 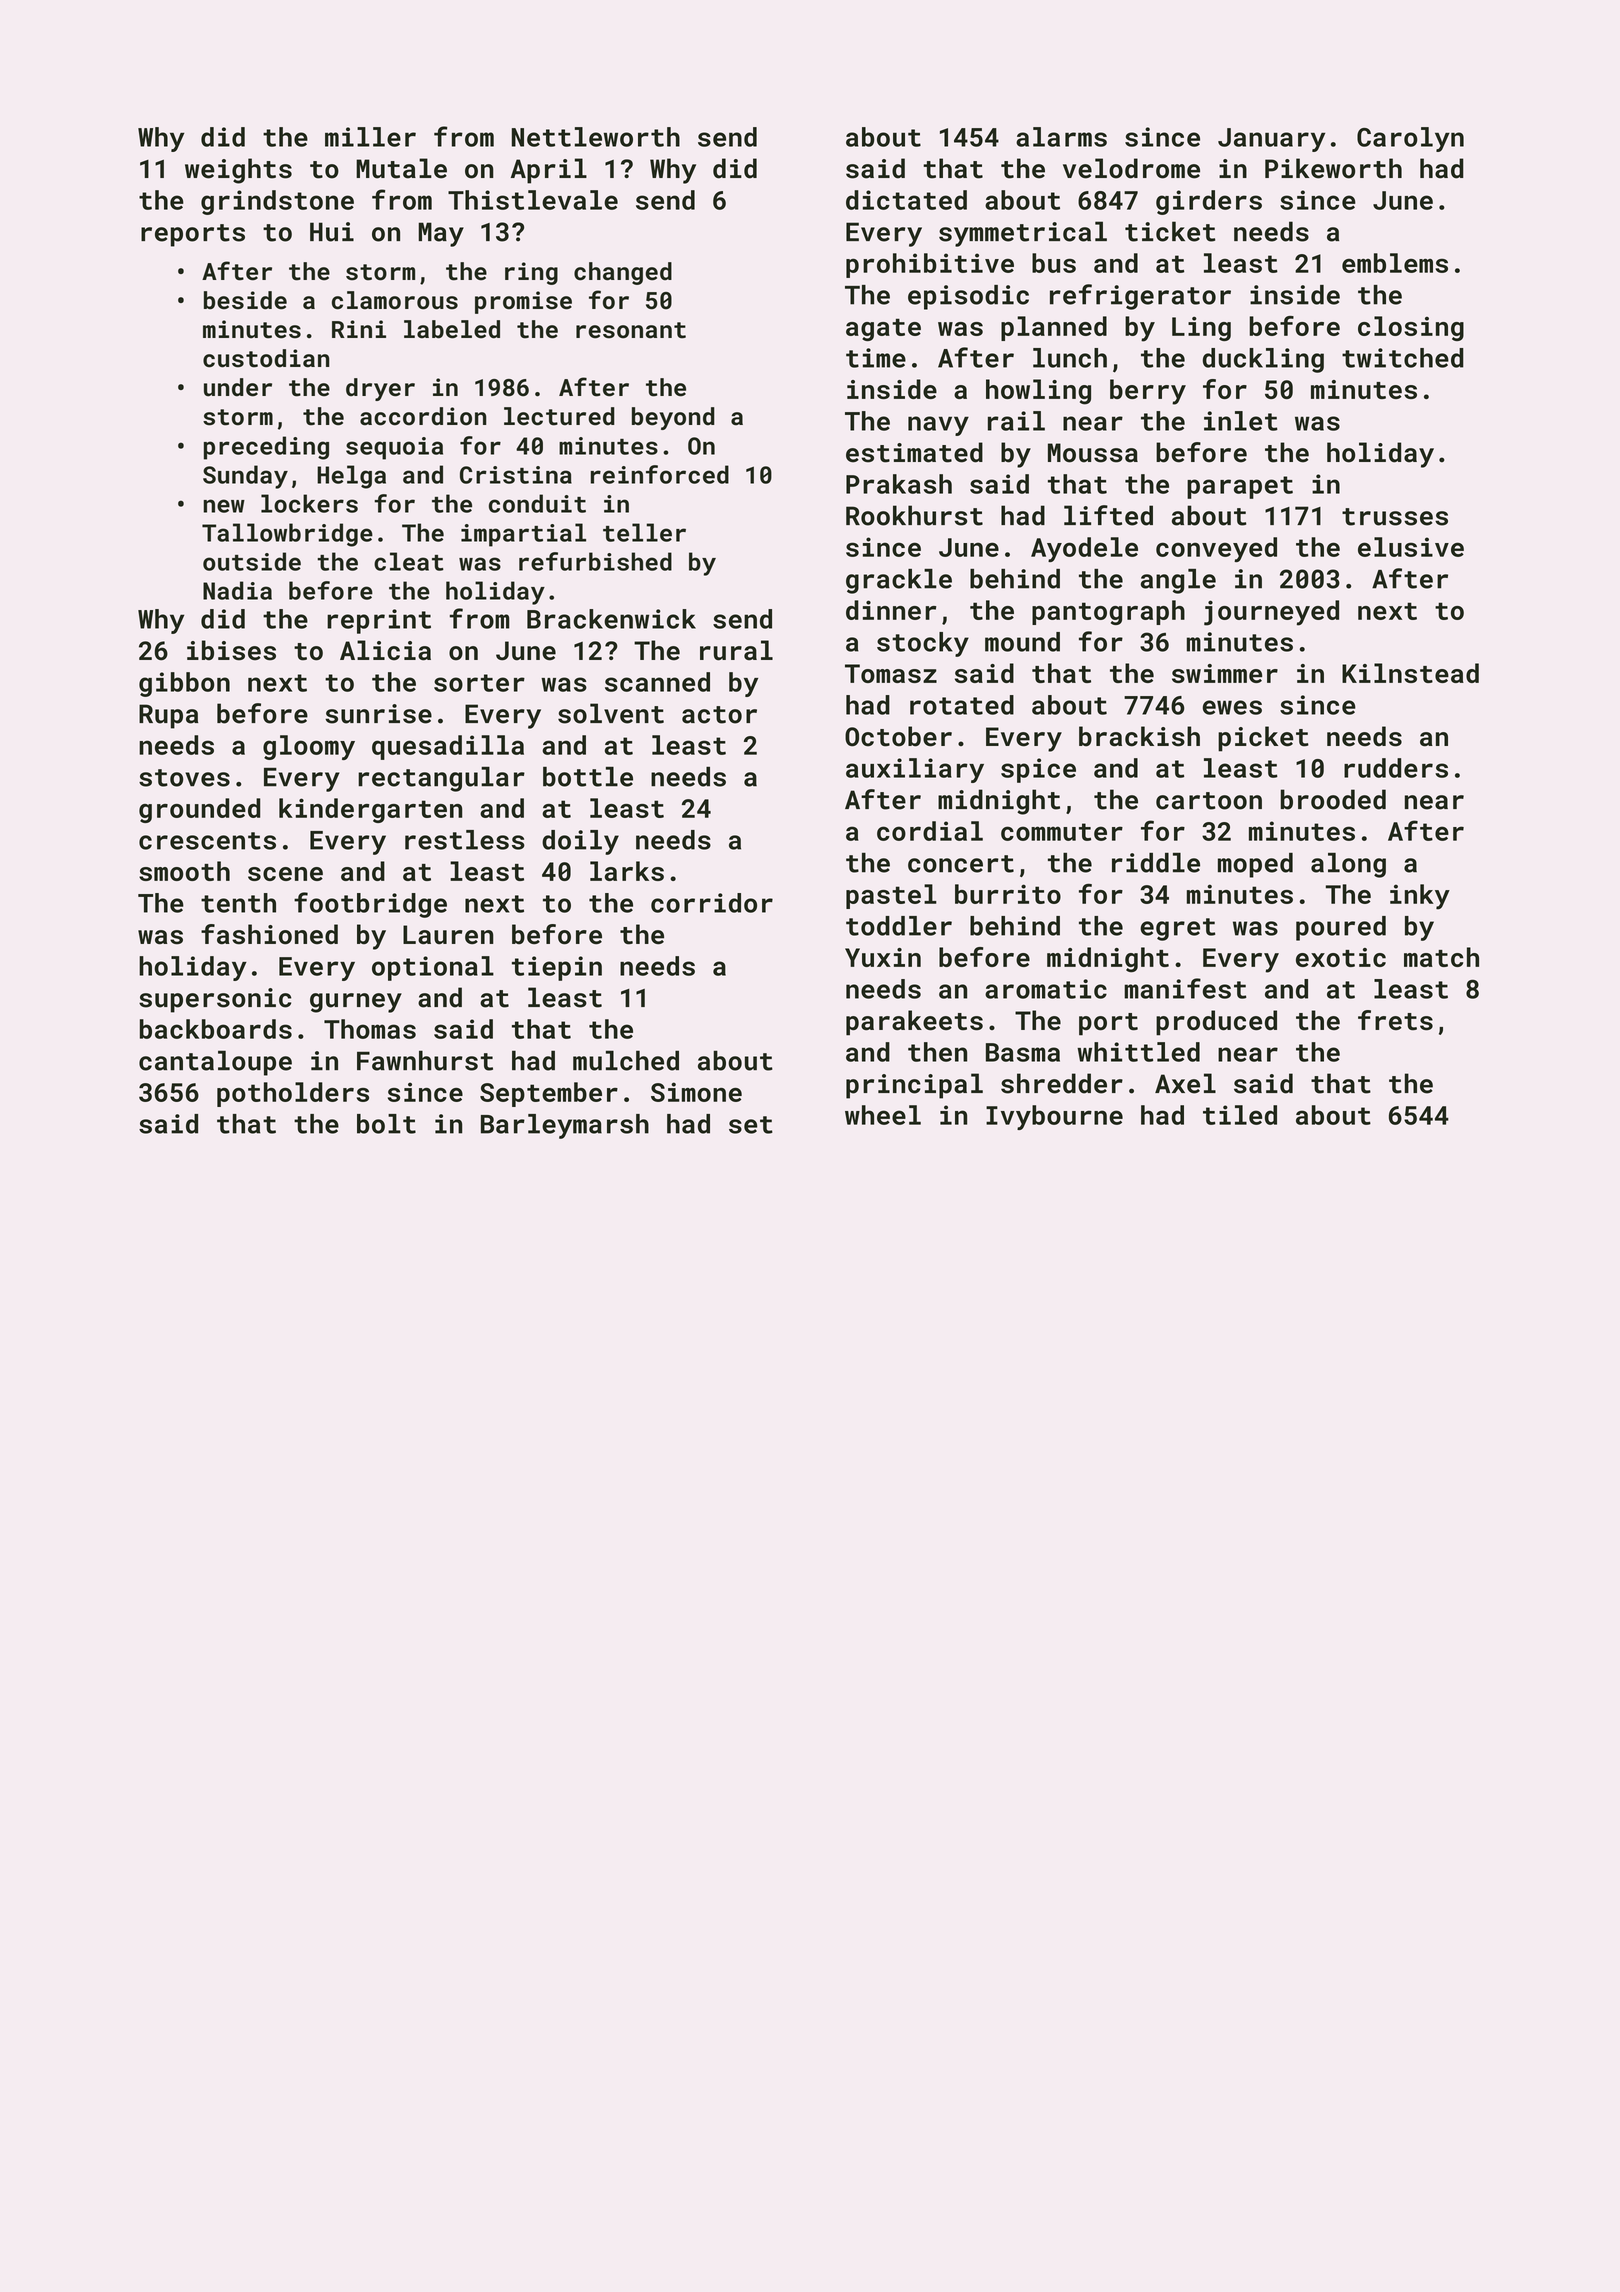 What do you see at coordinates (1240, 1115) in the screenshot?
I see `tiled` at bounding box center [1240, 1115].
